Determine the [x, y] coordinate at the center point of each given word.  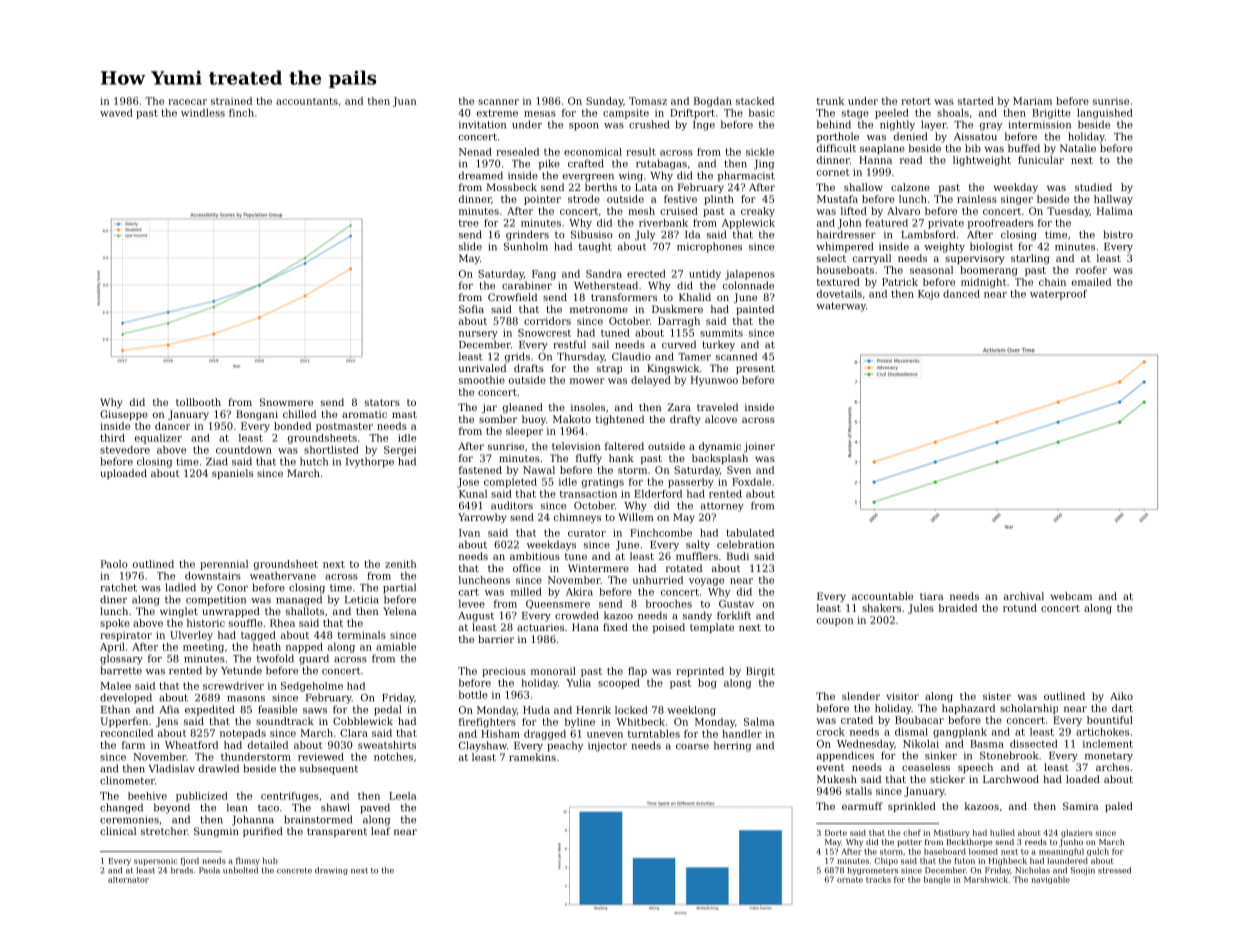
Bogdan [713, 102]
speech [975, 768]
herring [732, 746]
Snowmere [286, 402]
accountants [307, 101]
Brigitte [1051, 114]
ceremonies [129, 820]
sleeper [524, 432]
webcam [1071, 596]
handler [742, 734]
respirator [126, 636]
